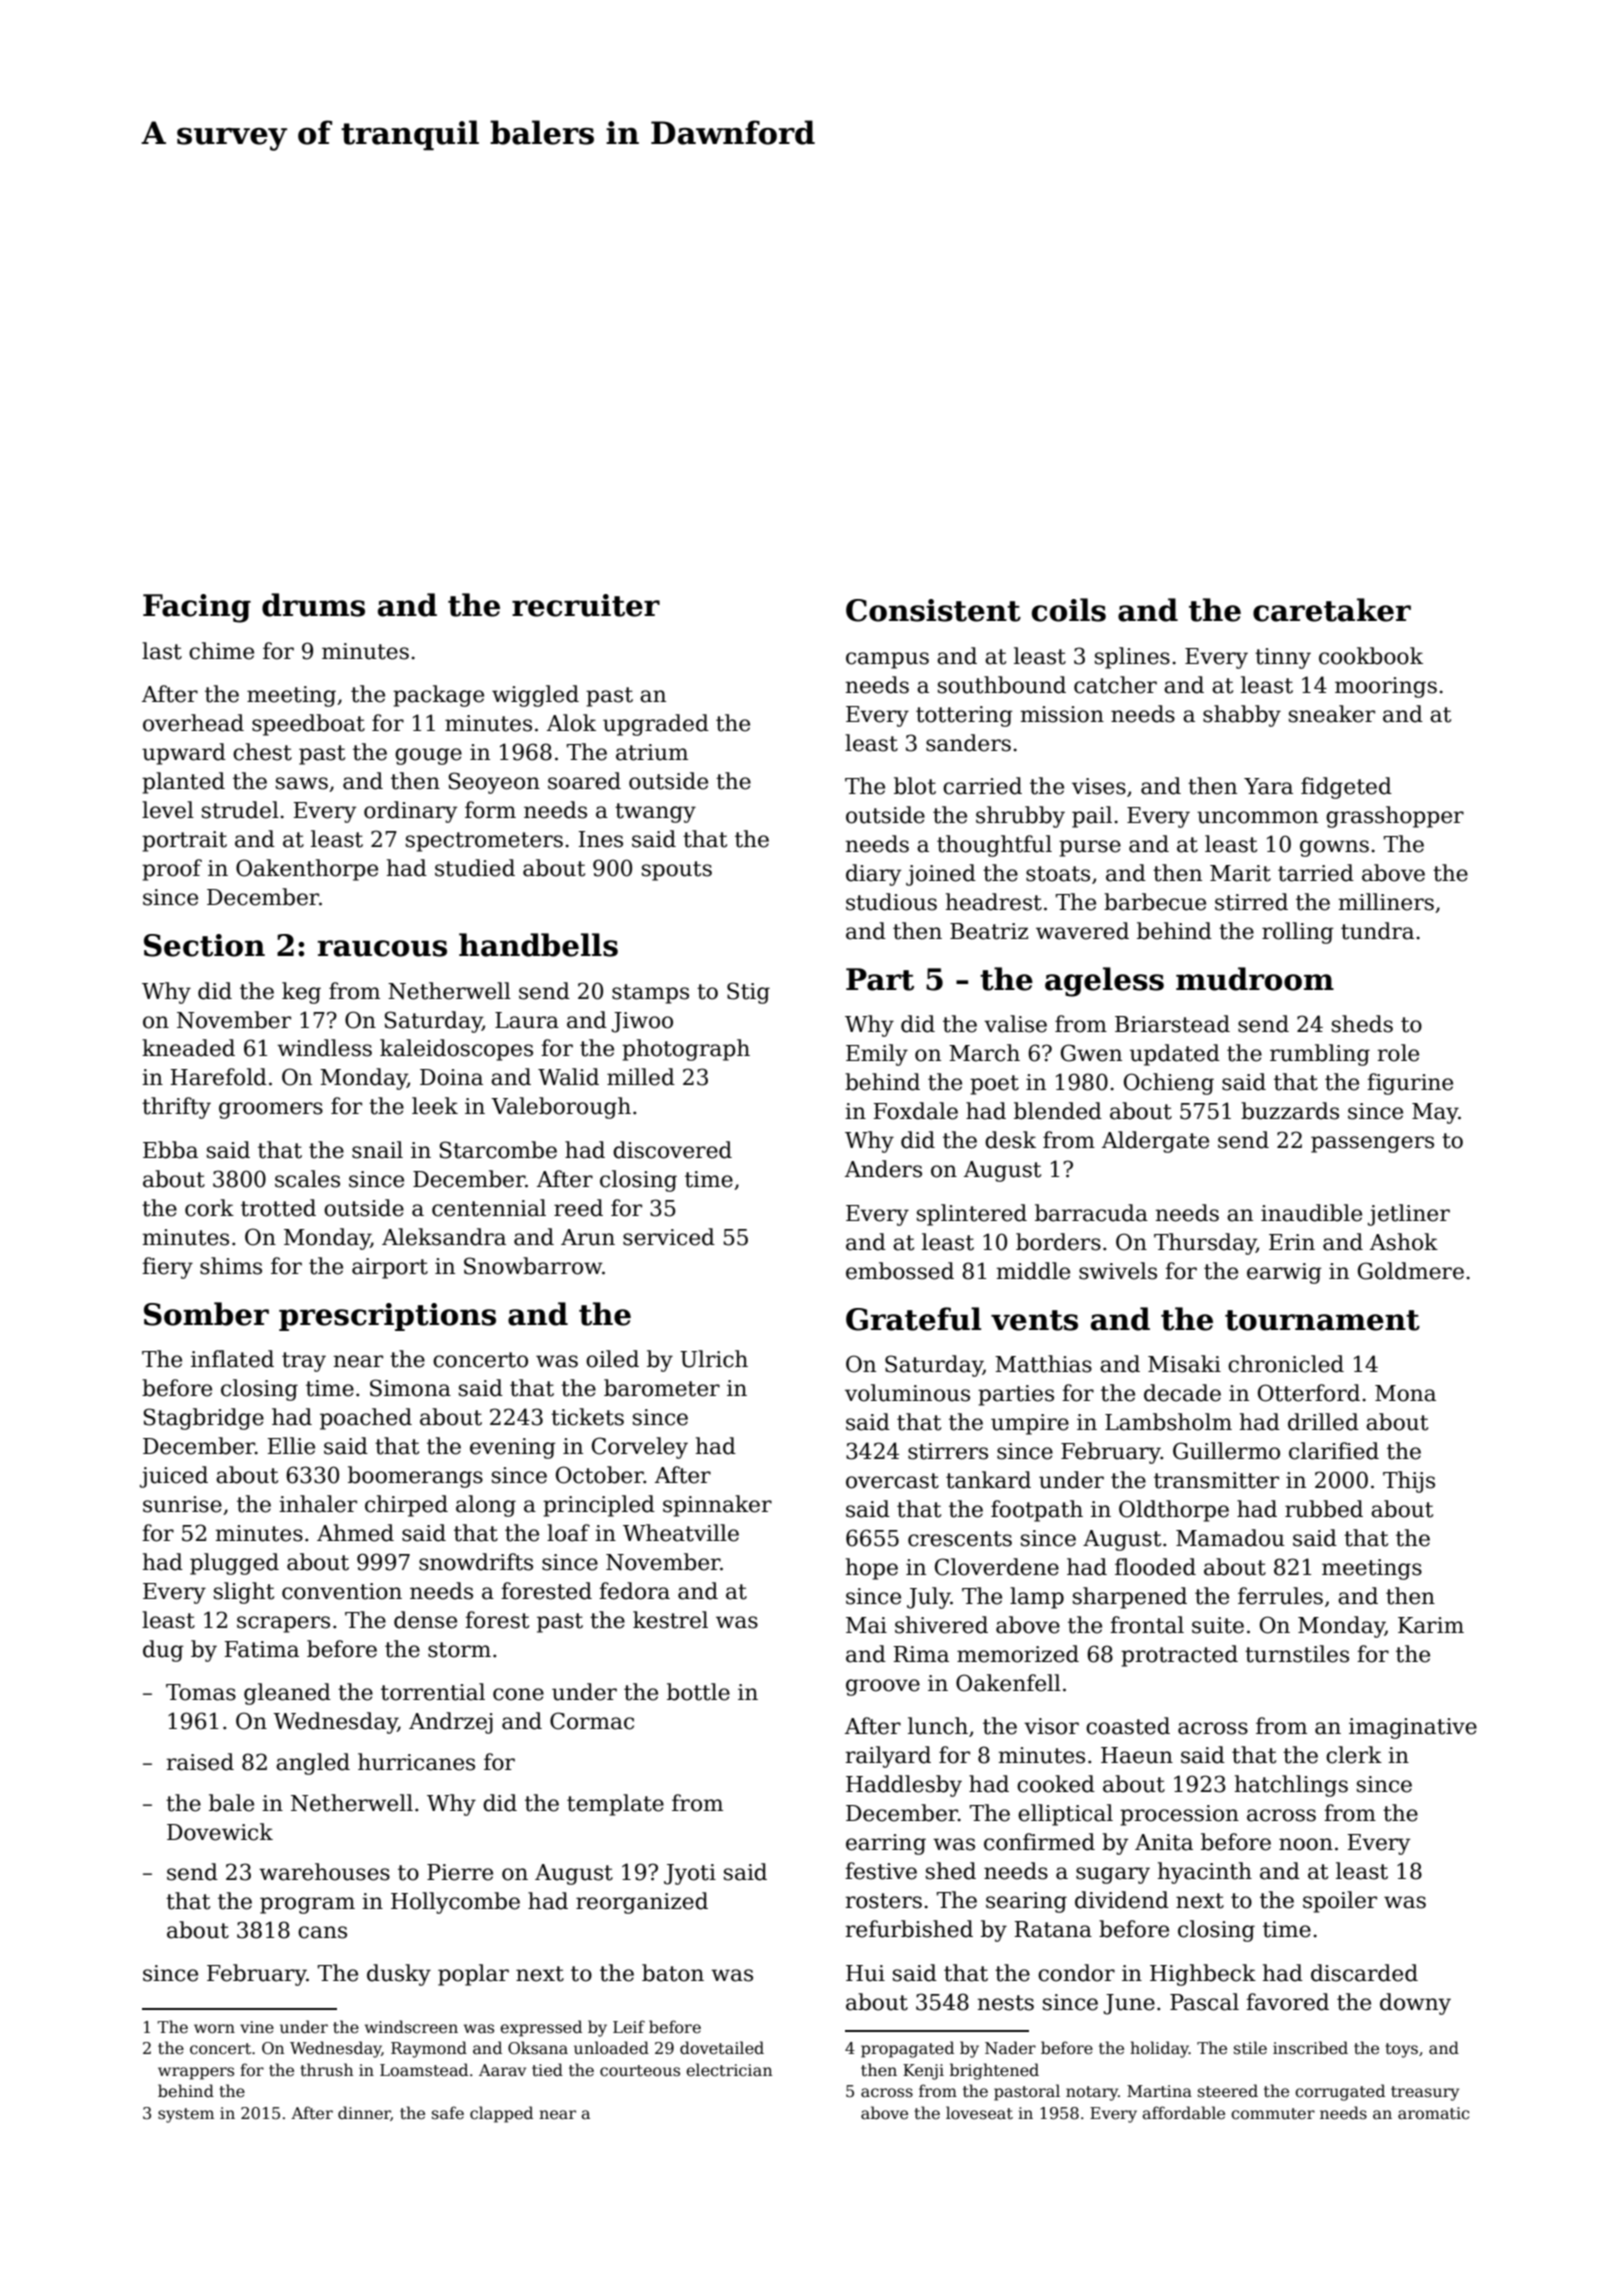  Describe the element at coordinates (1255, 979) in the screenshot. I see `mudroom` at that location.
